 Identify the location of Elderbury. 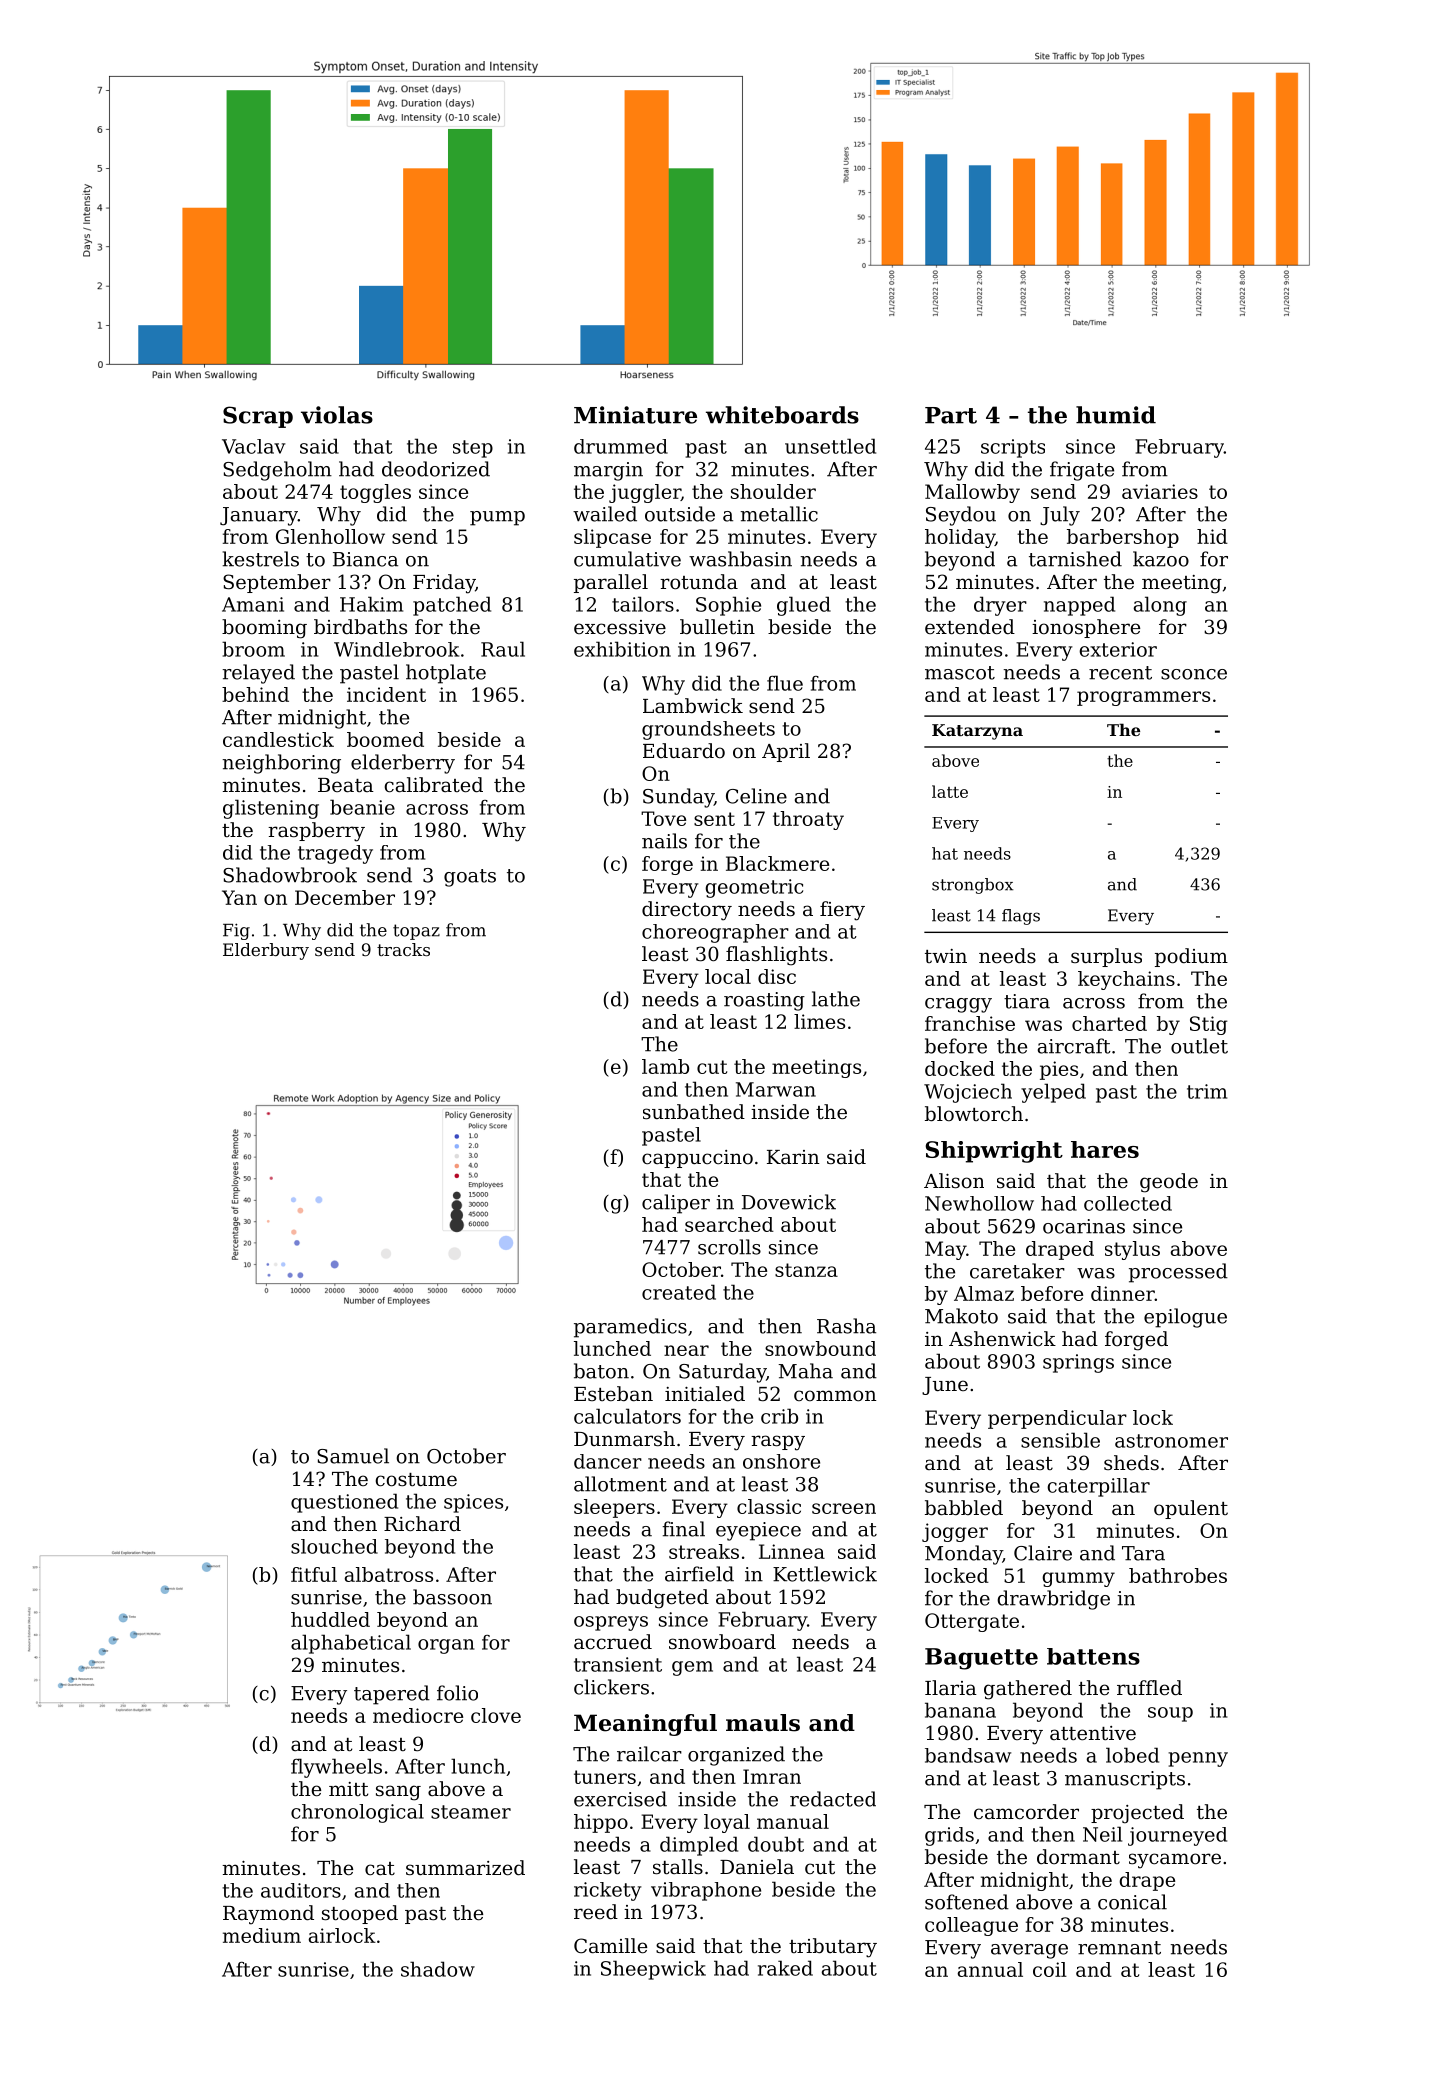
(266, 951).
